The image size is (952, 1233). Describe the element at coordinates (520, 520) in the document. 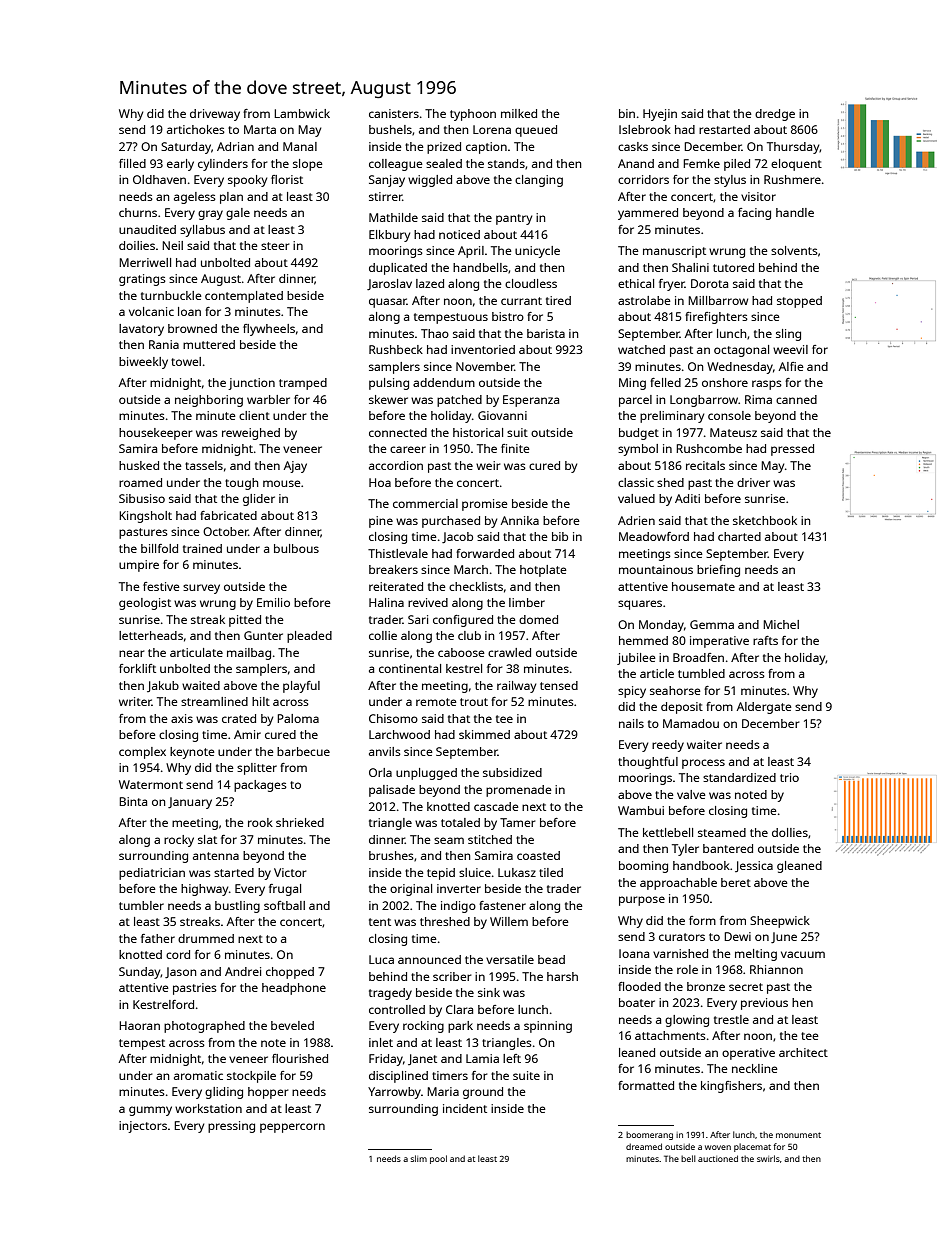

I see `Annika` at that location.
